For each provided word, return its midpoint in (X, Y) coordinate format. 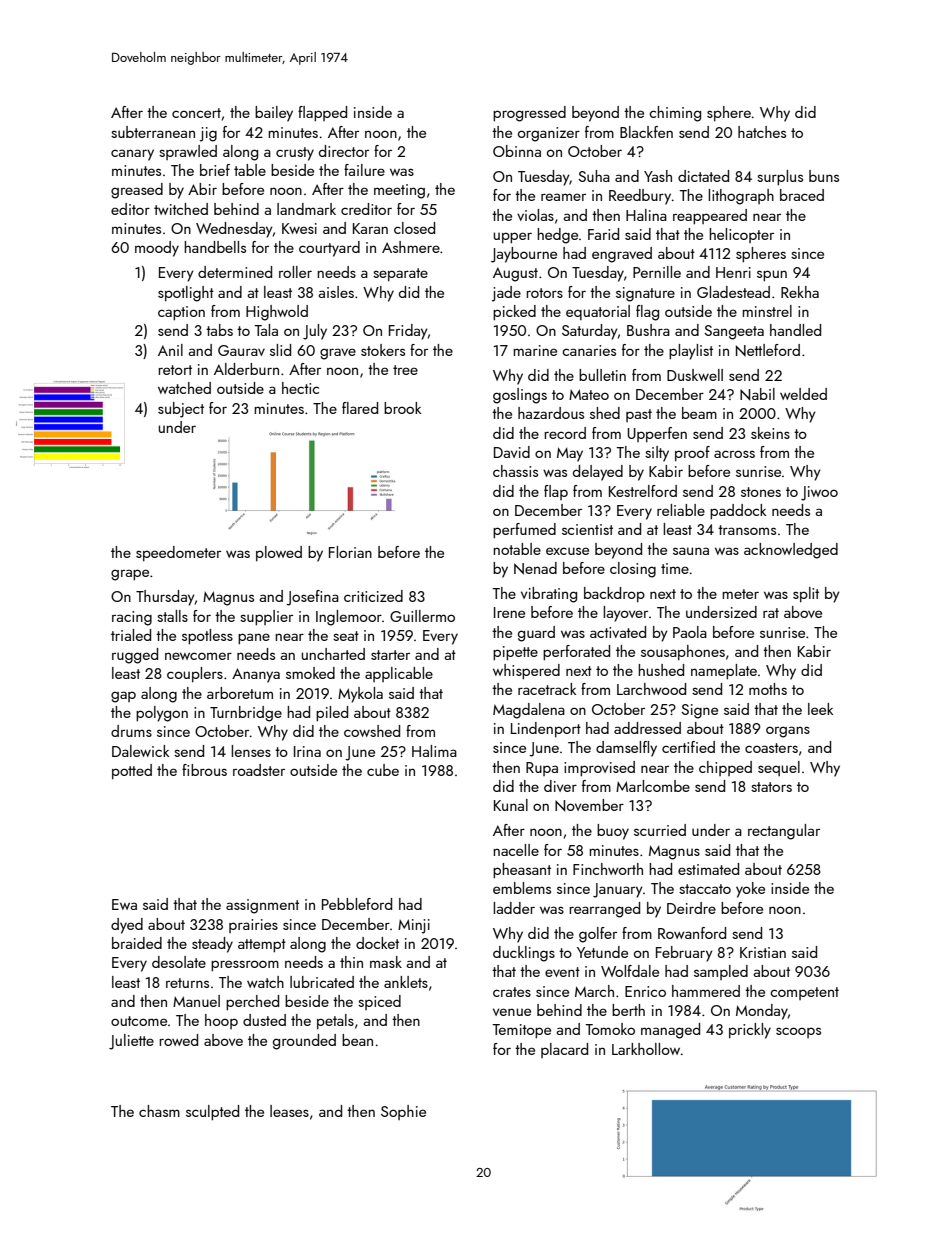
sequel (779, 768)
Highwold (277, 313)
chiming (675, 114)
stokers (383, 350)
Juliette (131, 1042)
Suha (594, 176)
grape (130, 575)
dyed (127, 926)
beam (699, 413)
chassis (515, 471)
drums (131, 731)
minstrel (767, 311)
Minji (414, 926)
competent (804, 993)
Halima (434, 751)
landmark (306, 209)
